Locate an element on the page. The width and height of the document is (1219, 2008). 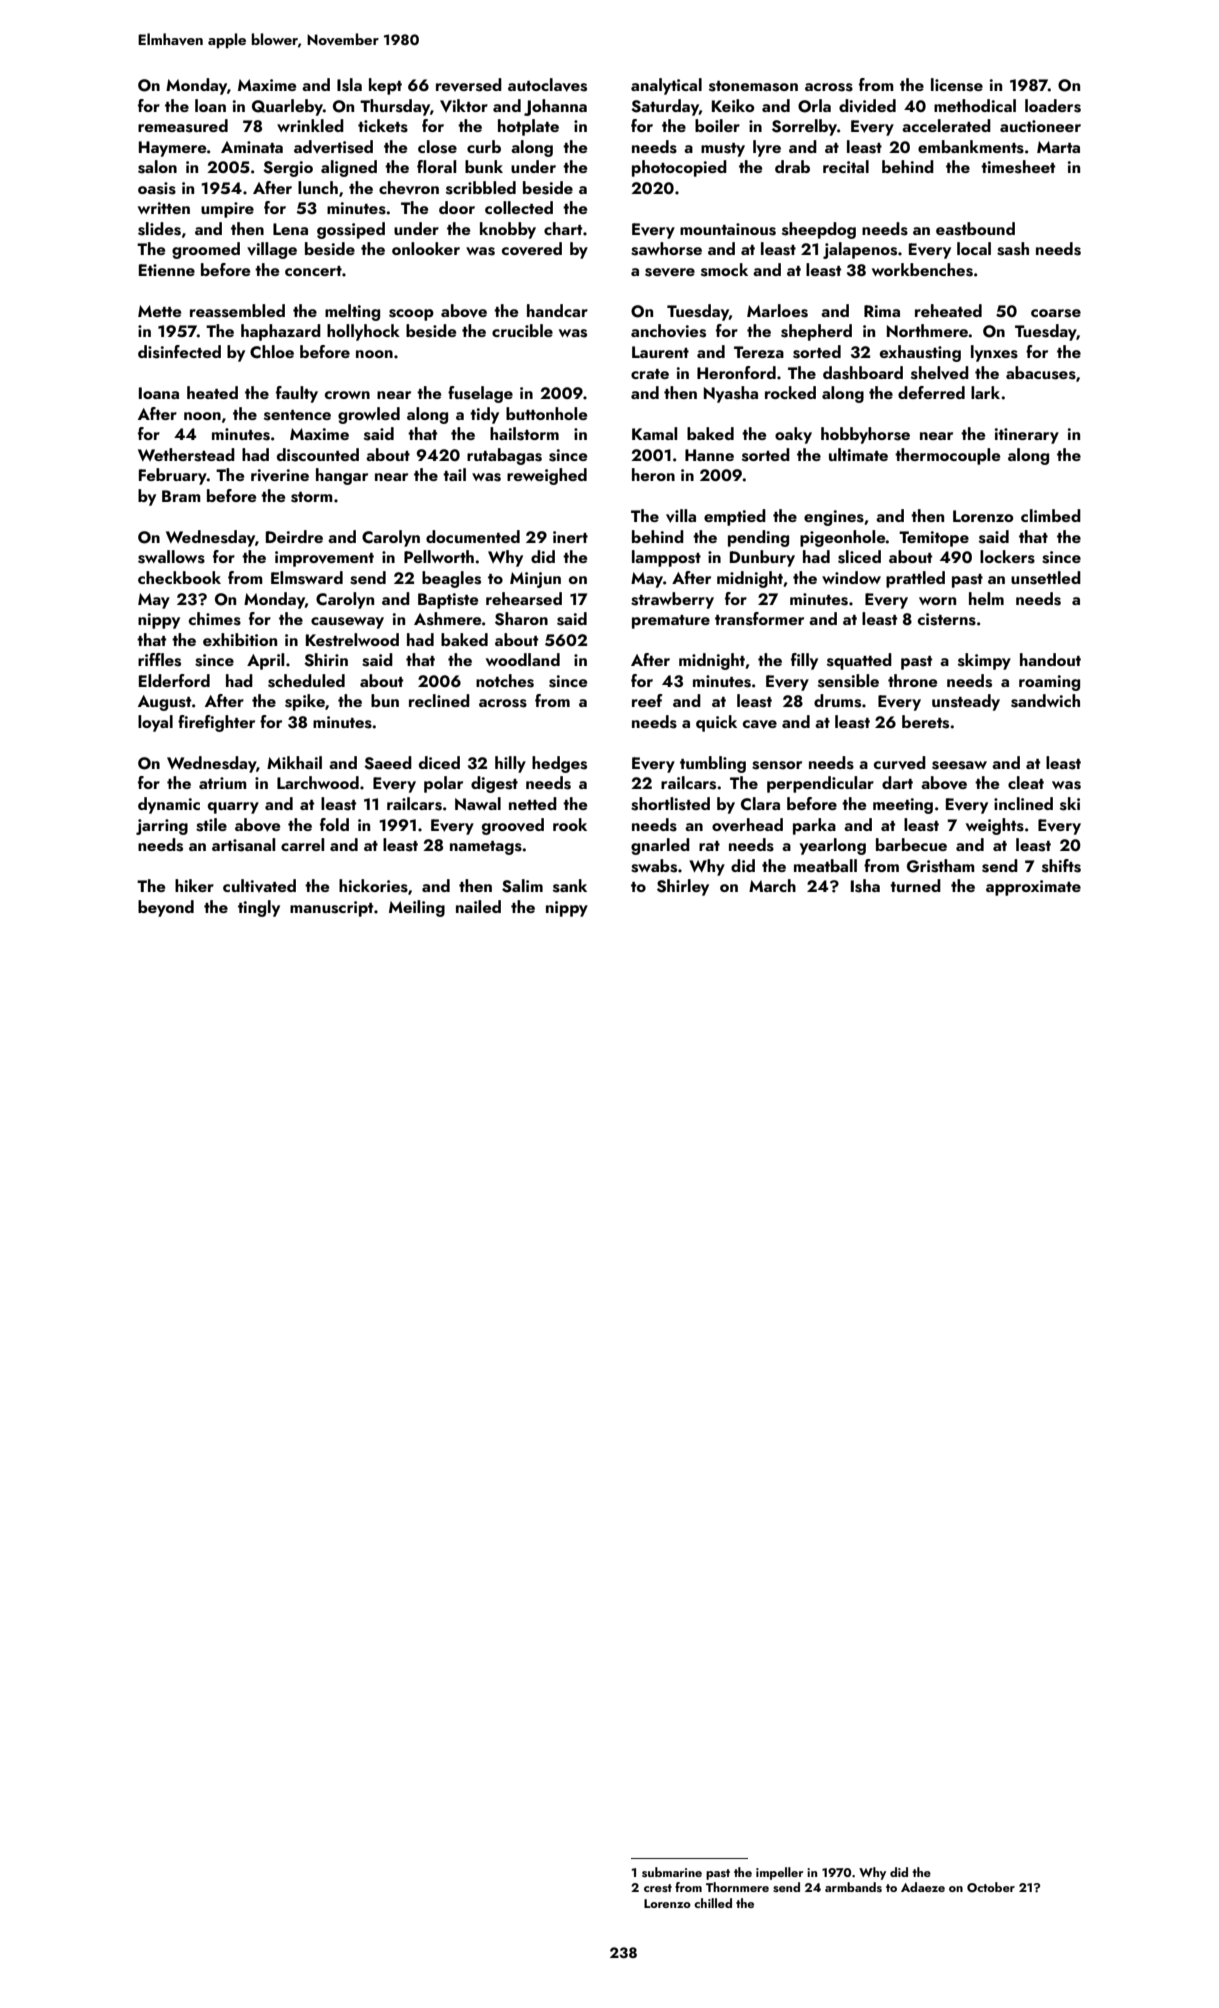
gossiped is located at coordinates (351, 230).
